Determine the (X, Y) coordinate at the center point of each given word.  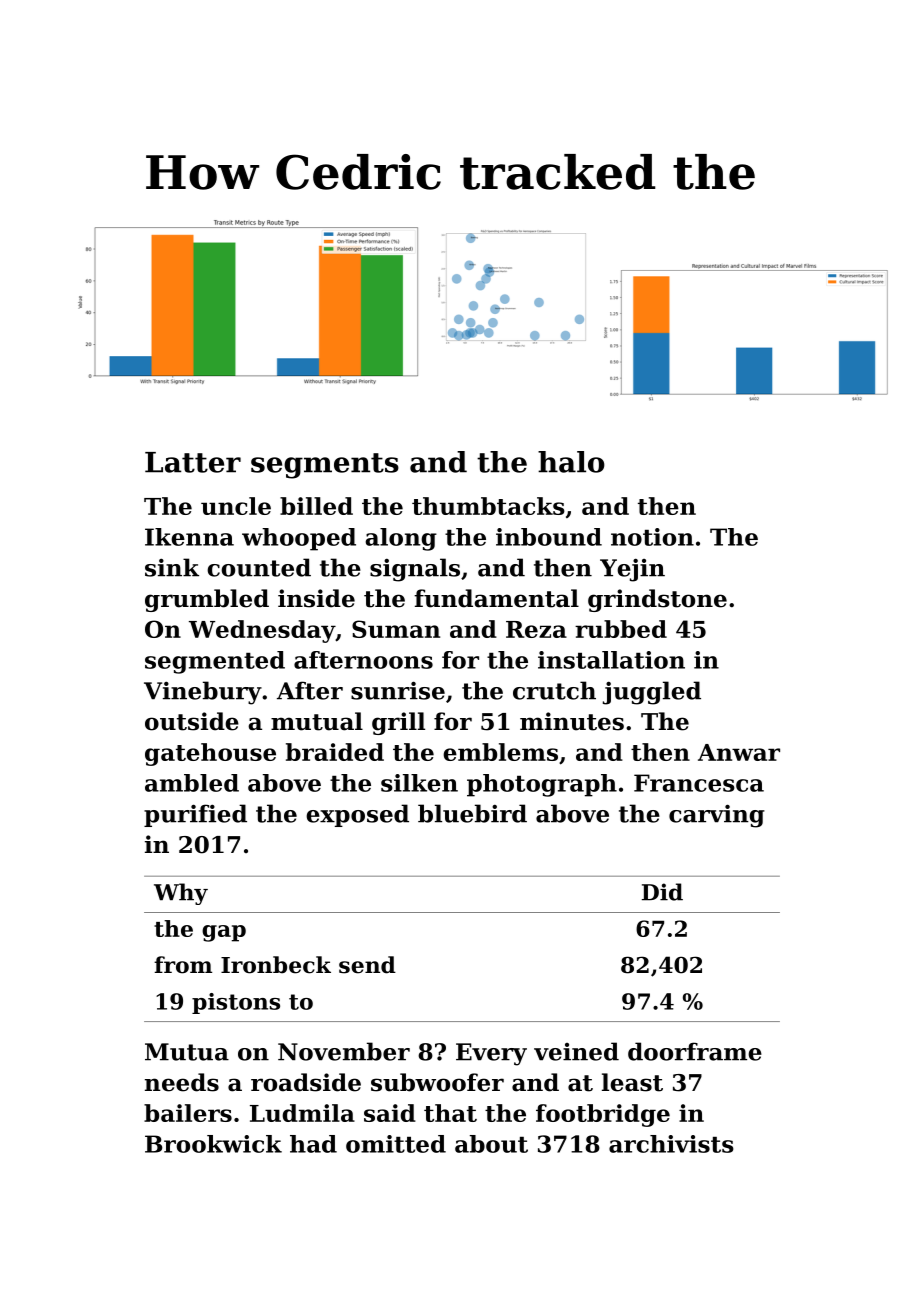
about (491, 1144)
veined (576, 1051)
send (367, 965)
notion (652, 537)
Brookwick (213, 1144)
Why (181, 894)
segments (325, 466)
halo (571, 462)
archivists (671, 1144)
